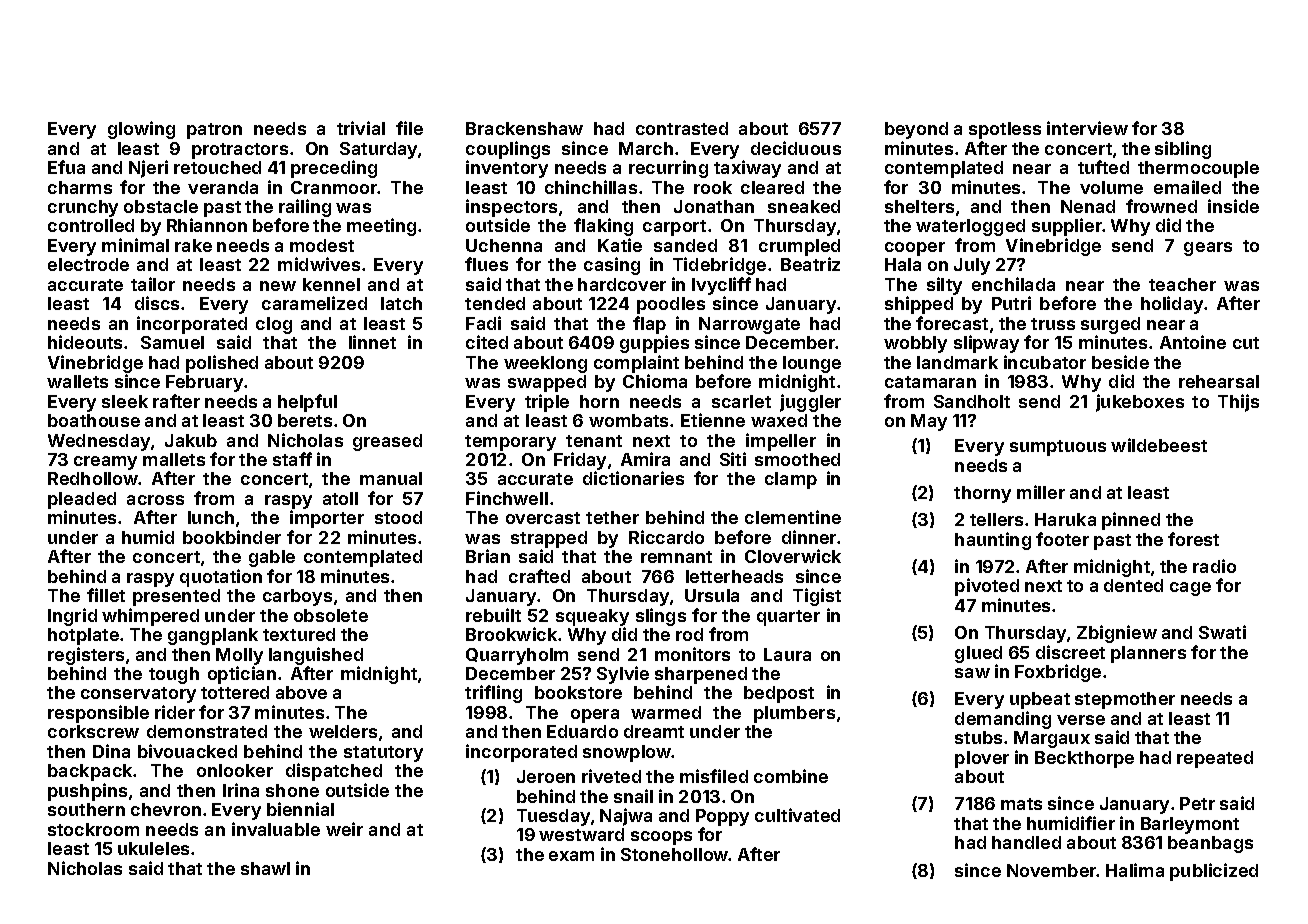 The image size is (1308, 924). I want to click on Wednesday, so click(99, 442).
